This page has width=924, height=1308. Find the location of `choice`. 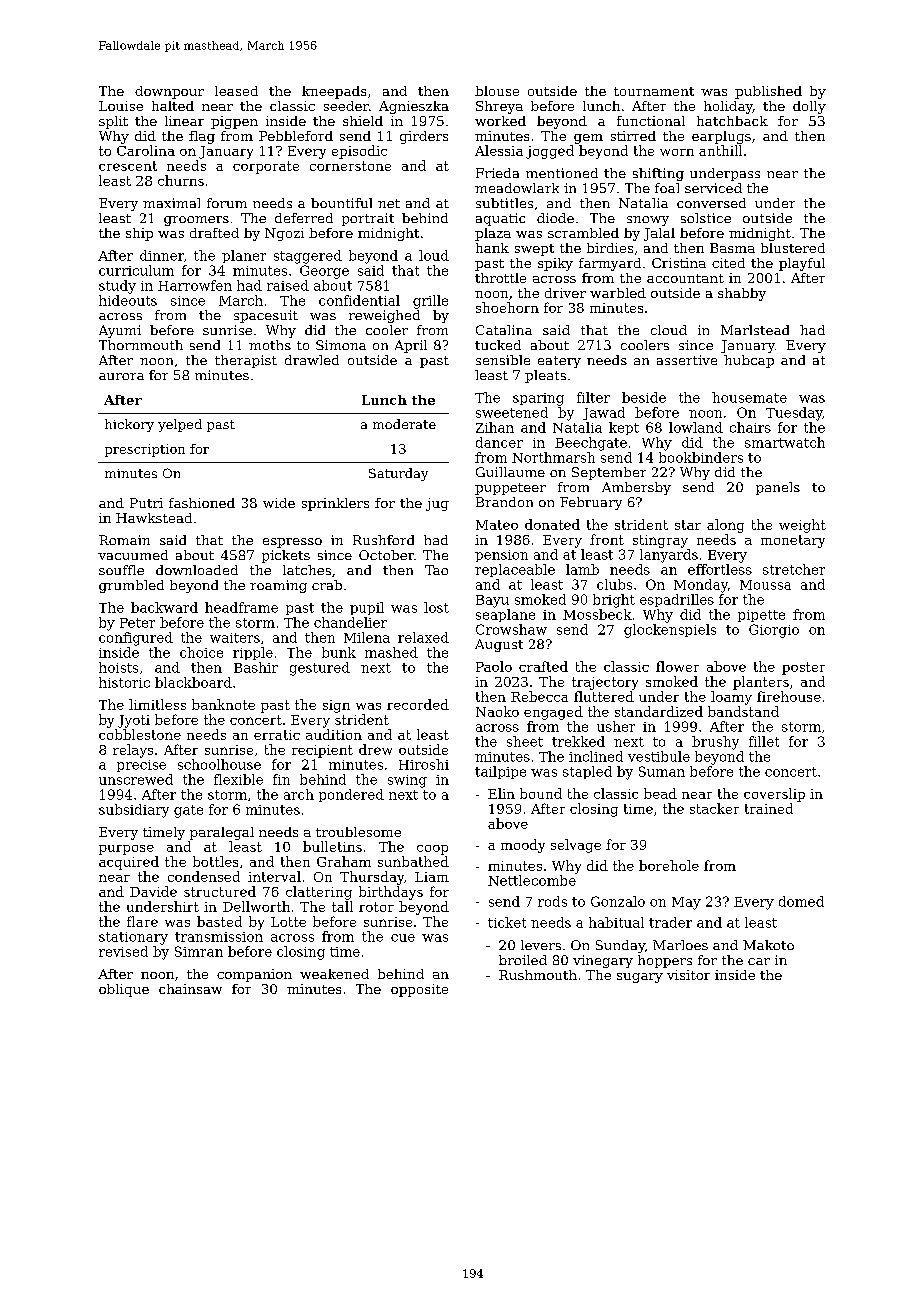

choice is located at coordinates (201, 652).
